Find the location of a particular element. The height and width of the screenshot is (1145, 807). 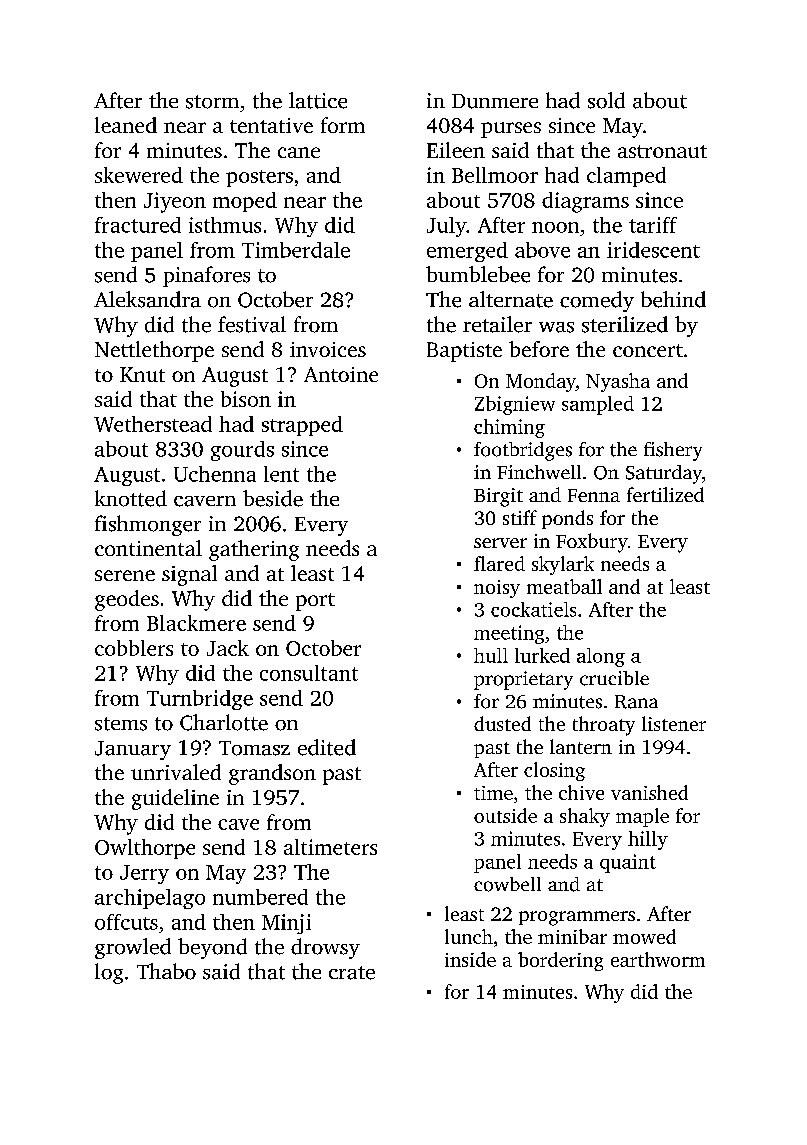

mowed is located at coordinates (644, 936).
